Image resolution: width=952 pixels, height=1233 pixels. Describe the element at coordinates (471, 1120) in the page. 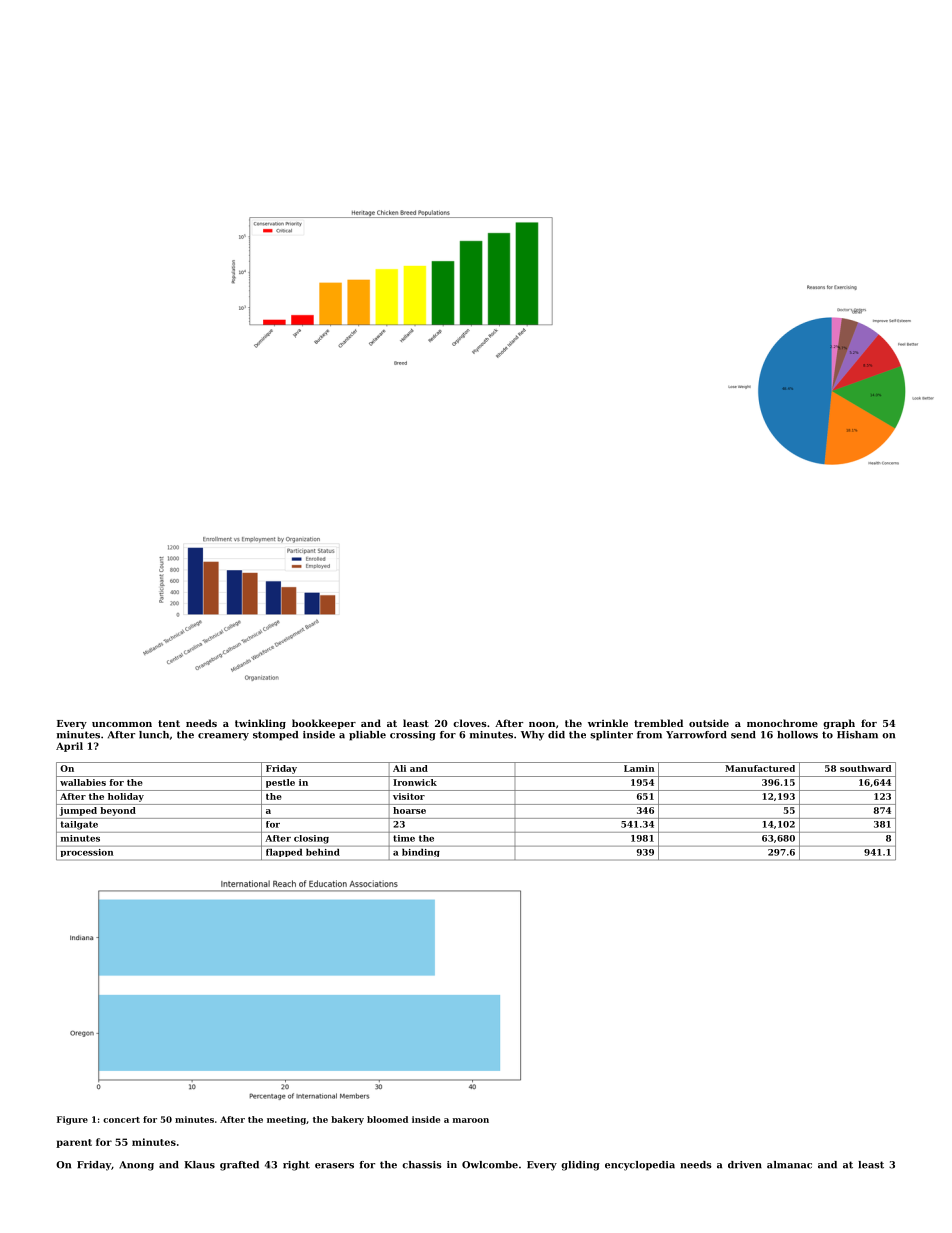

I see `maroon` at that location.
